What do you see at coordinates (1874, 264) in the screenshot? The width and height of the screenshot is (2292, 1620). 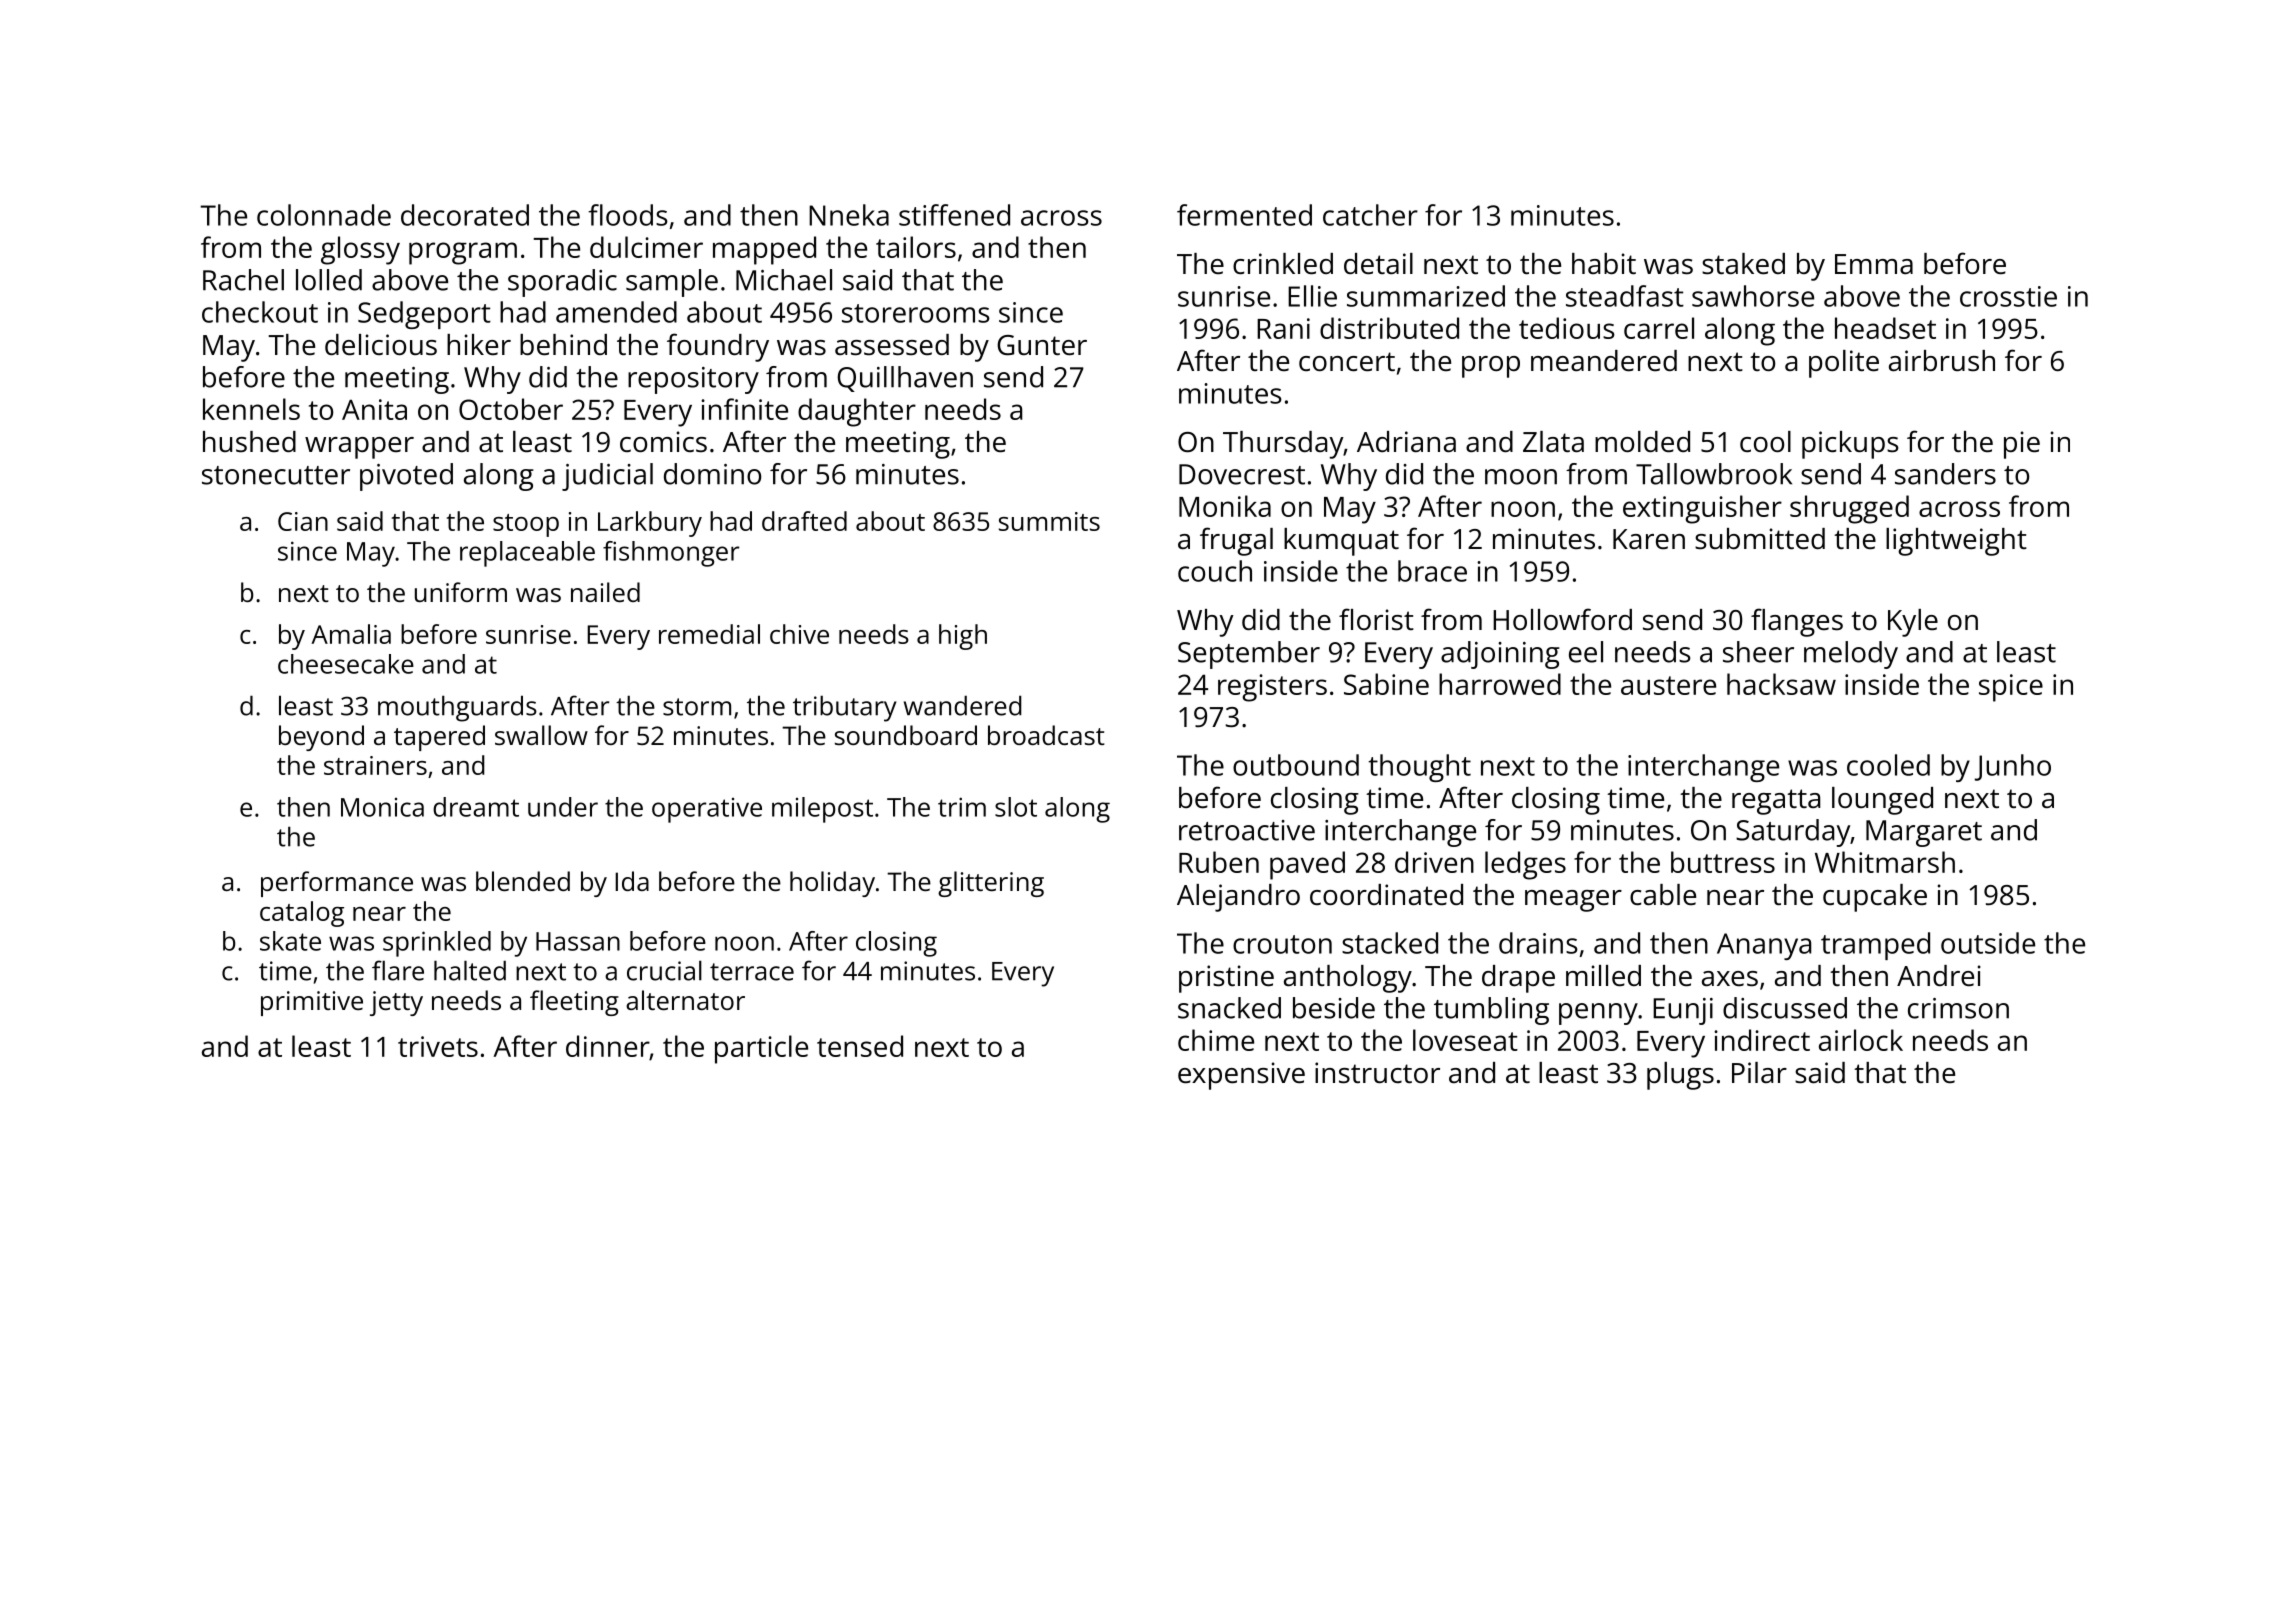 I see `Emma` at bounding box center [1874, 264].
